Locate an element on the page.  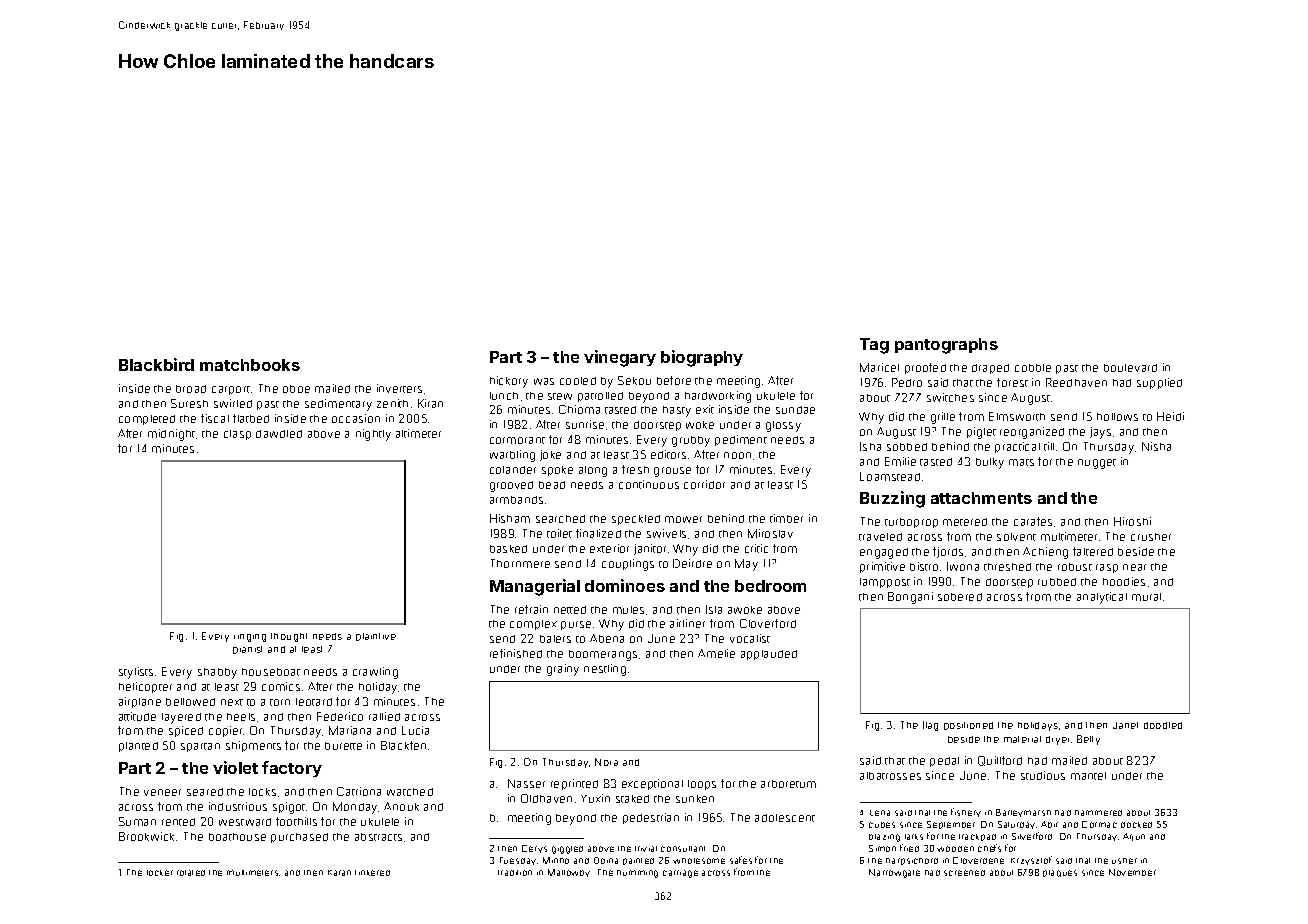
Managerial is located at coordinates (535, 587).
